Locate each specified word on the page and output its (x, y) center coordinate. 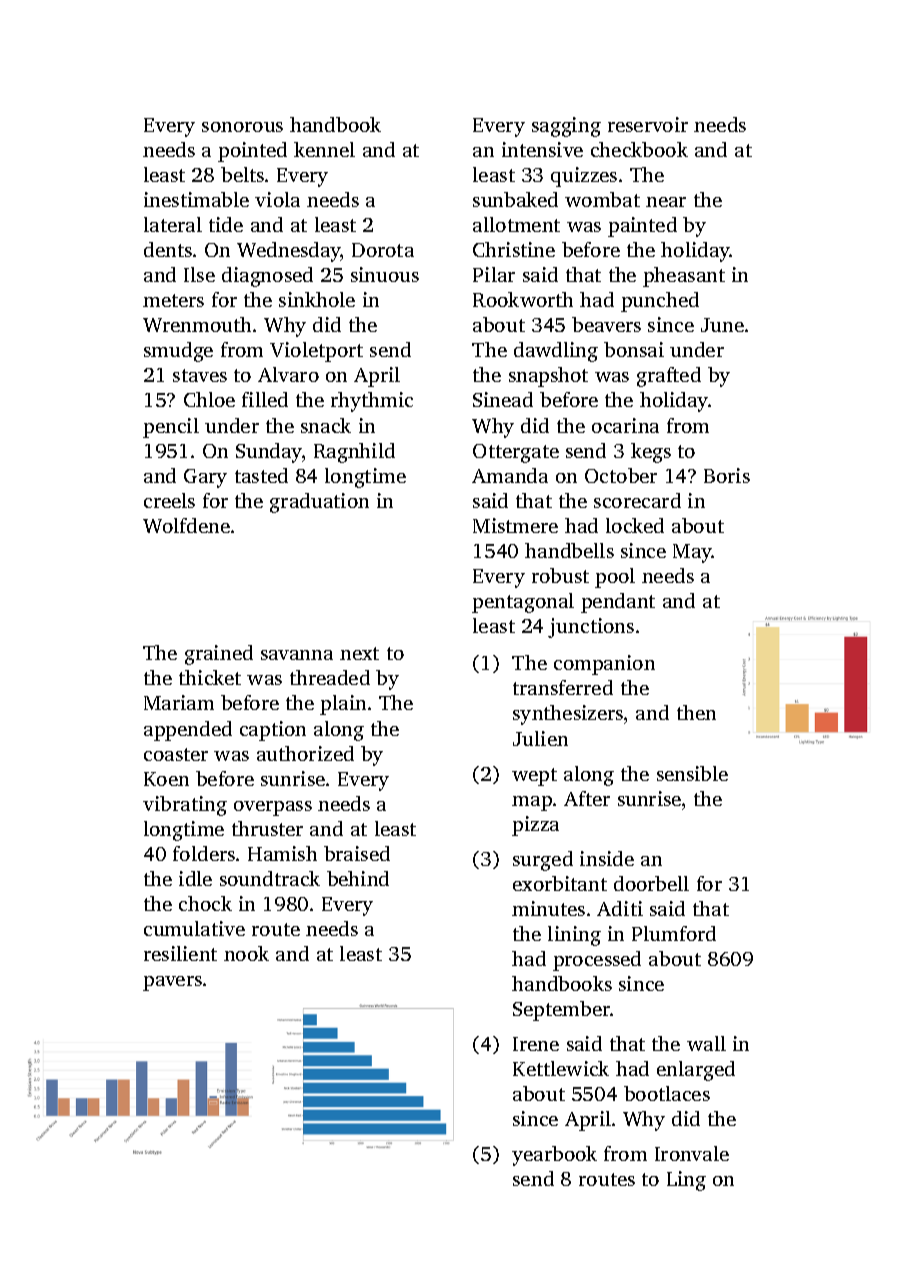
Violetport (316, 352)
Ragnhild (354, 453)
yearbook (554, 1156)
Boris (727, 475)
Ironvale (692, 1153)
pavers (172, 983)
